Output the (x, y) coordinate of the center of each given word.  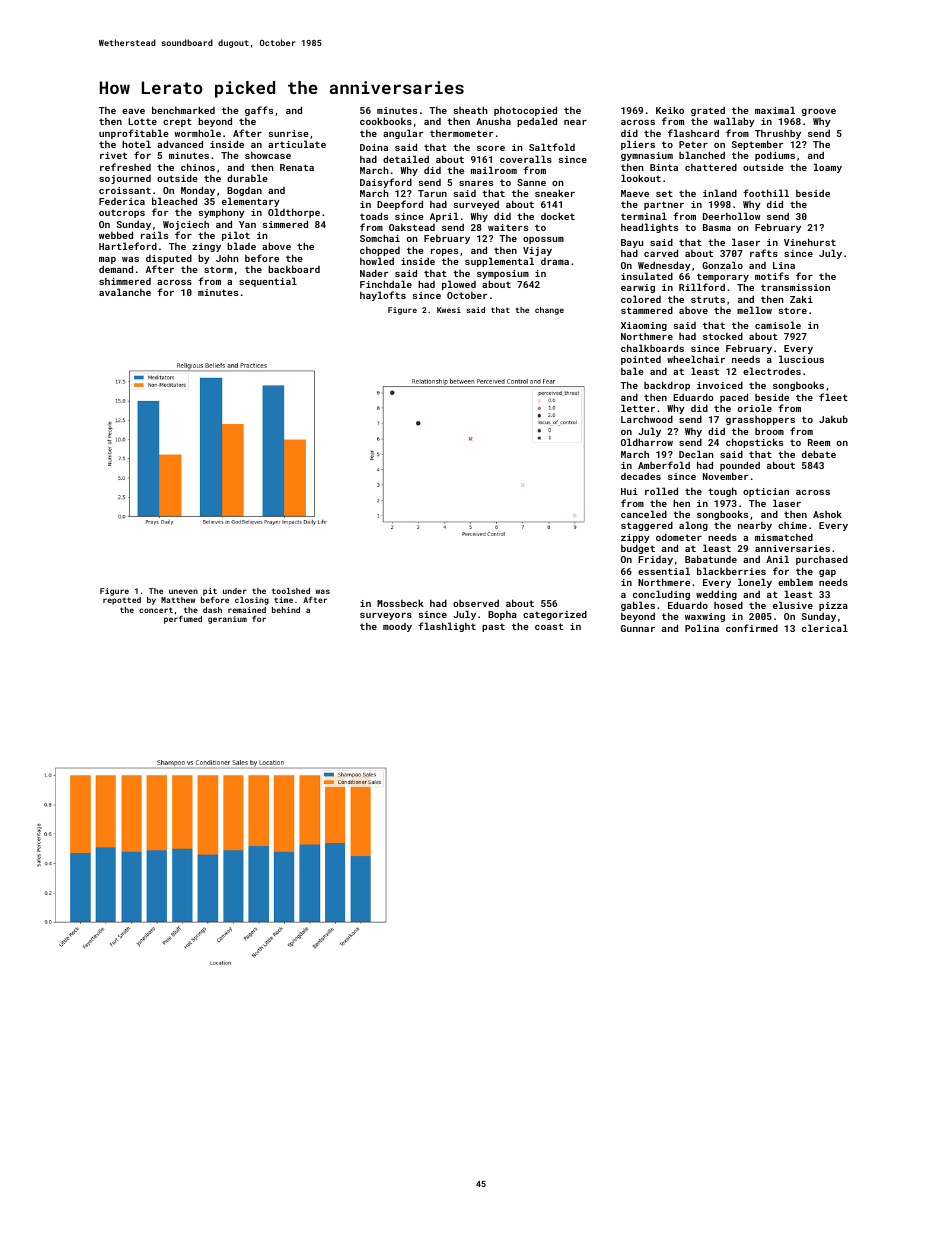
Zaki (801, 299)
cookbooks (386, 121)
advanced (180, 144)
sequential (268, 282)
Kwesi (449, 310)
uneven (183, 591)
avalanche (125, 292)
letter (638, 408)
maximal (775, 110)
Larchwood (647, 419)
